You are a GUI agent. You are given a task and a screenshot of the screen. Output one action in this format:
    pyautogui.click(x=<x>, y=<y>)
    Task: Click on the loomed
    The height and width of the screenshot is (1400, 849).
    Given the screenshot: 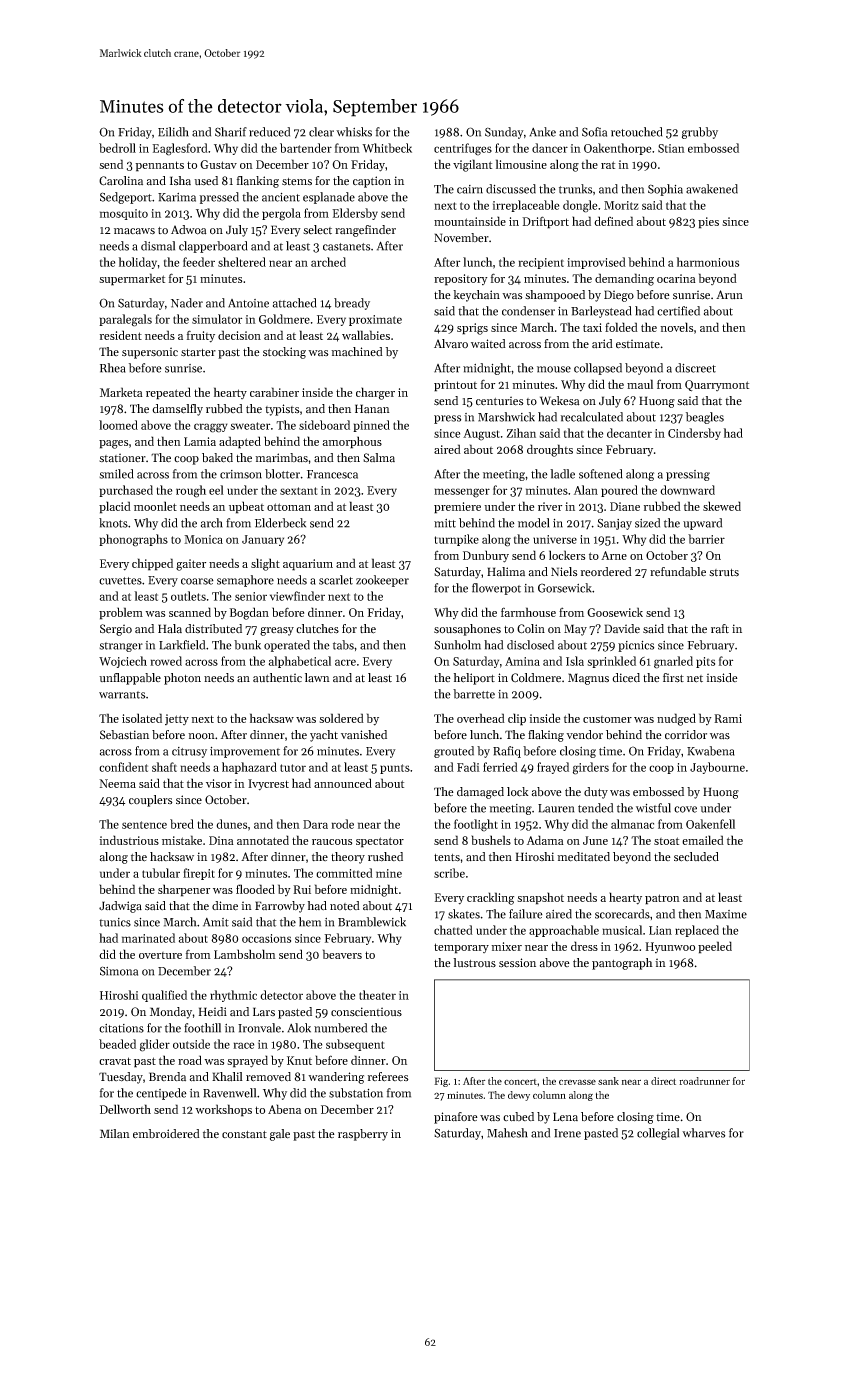 What is the action you would take?
    pyautogui.click(x=118, y=425)
